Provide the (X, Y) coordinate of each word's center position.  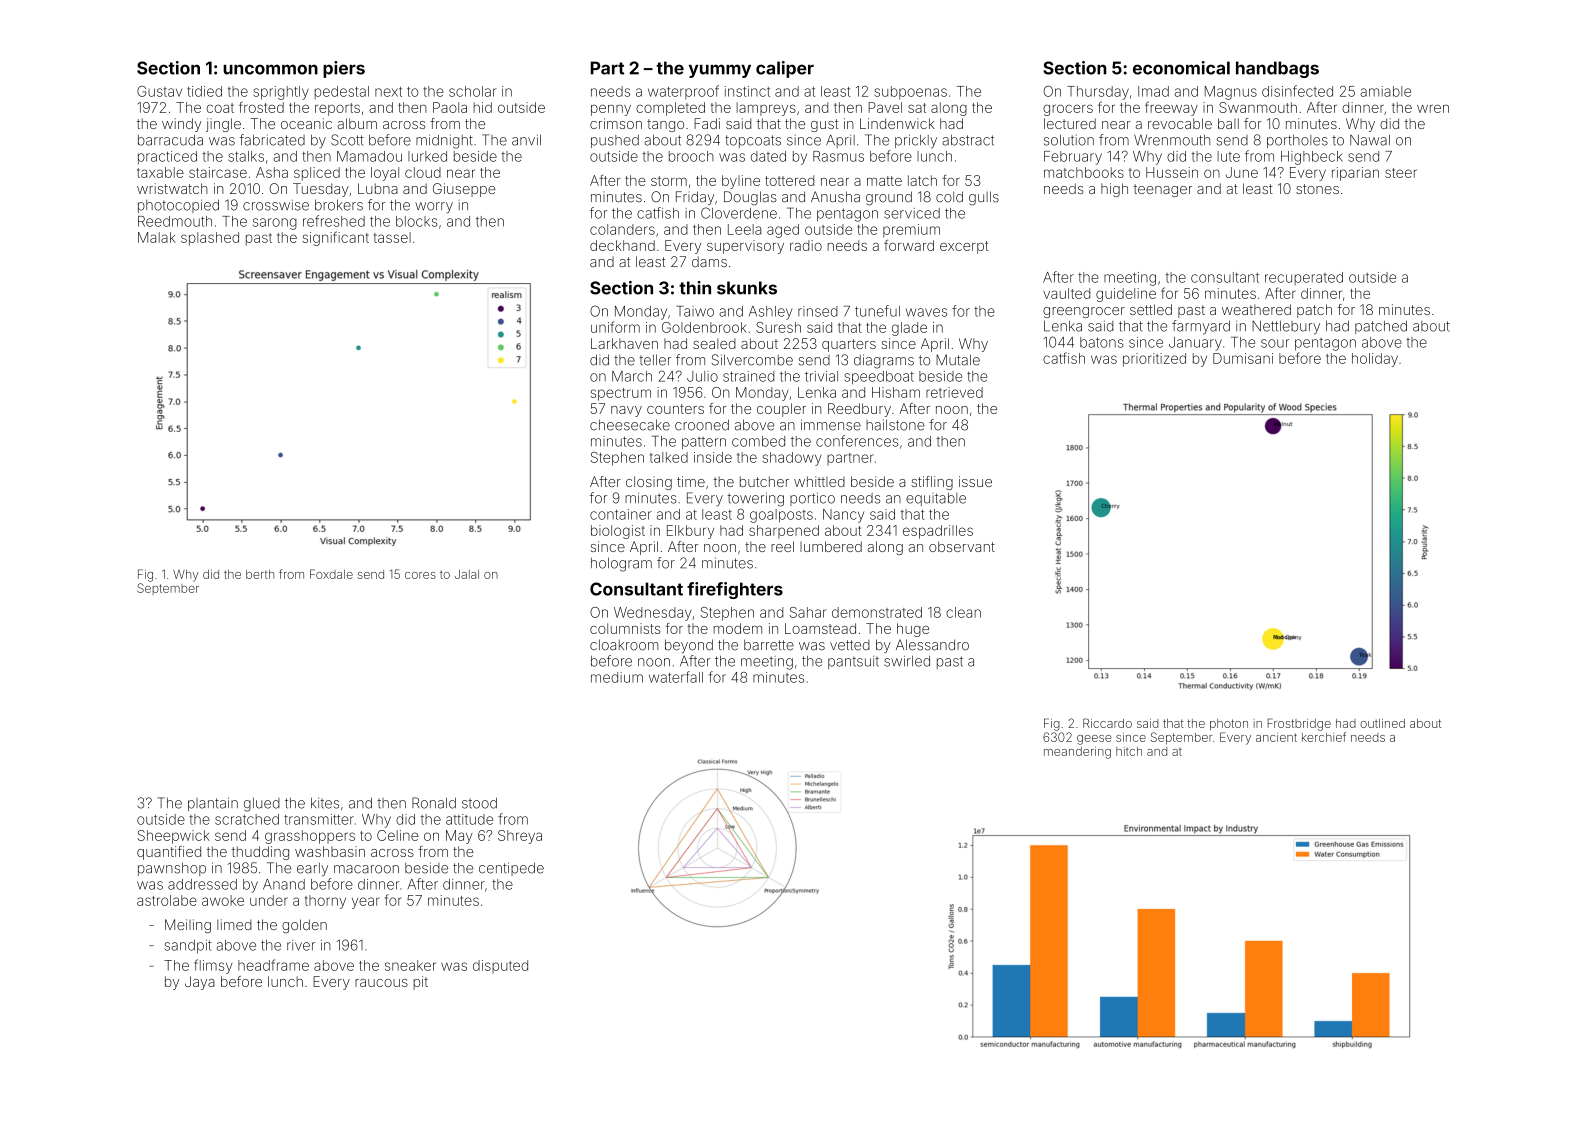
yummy (720, 71)
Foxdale (331, 574)
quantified (169, 853)
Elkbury (690, 532)
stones (1317, 189)
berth (260, 574)
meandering (1077, 753)
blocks (417, 221)
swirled (907, 661)
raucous (381, 983)
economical (1181, 68)
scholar (473, 91)
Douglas (750, 198)
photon (1229, 724)
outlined (1382, 723)
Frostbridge (1299, 724)
